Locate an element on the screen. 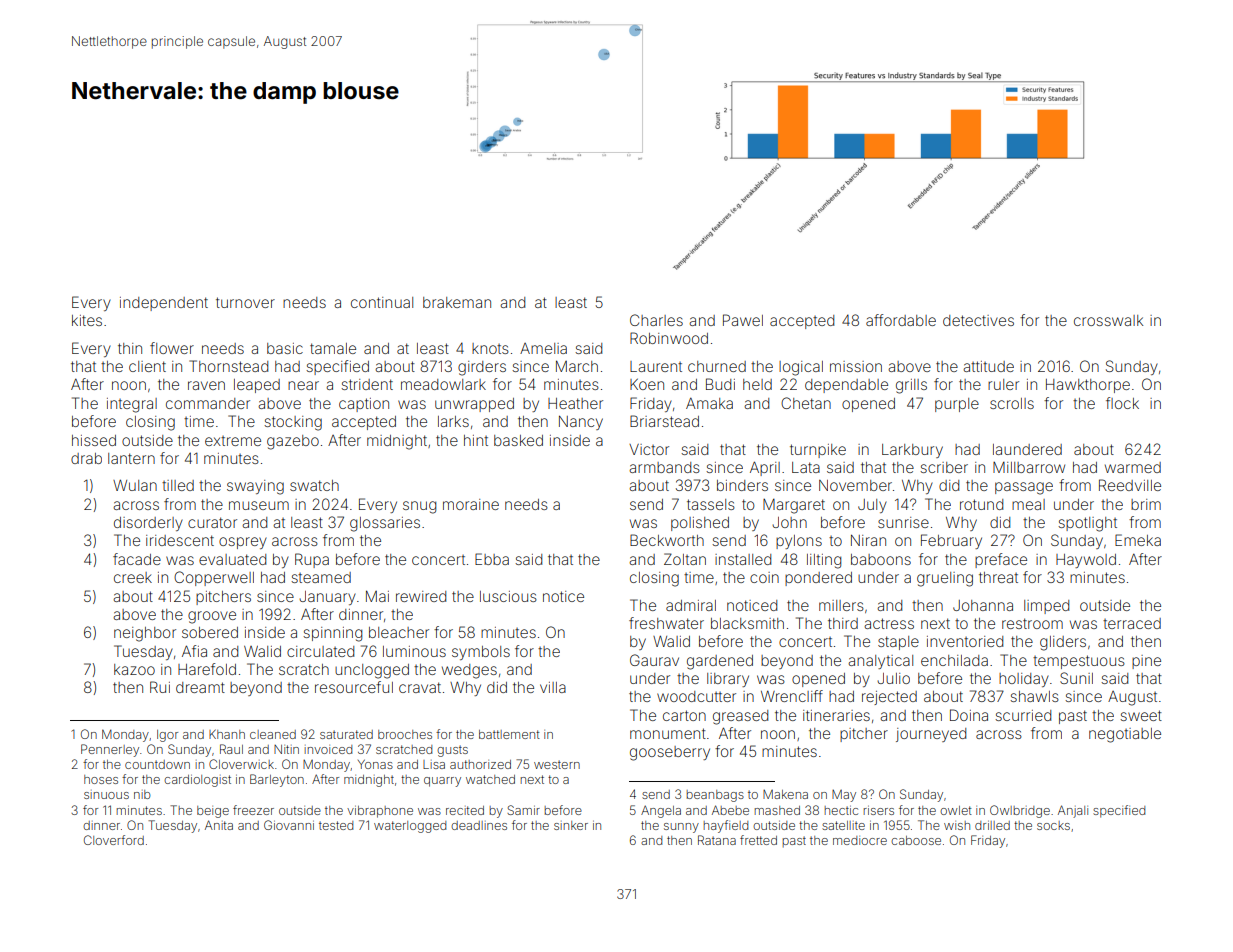 This screenshot has width=1233, height=952. osprey is located at coordinates (243, 543).
